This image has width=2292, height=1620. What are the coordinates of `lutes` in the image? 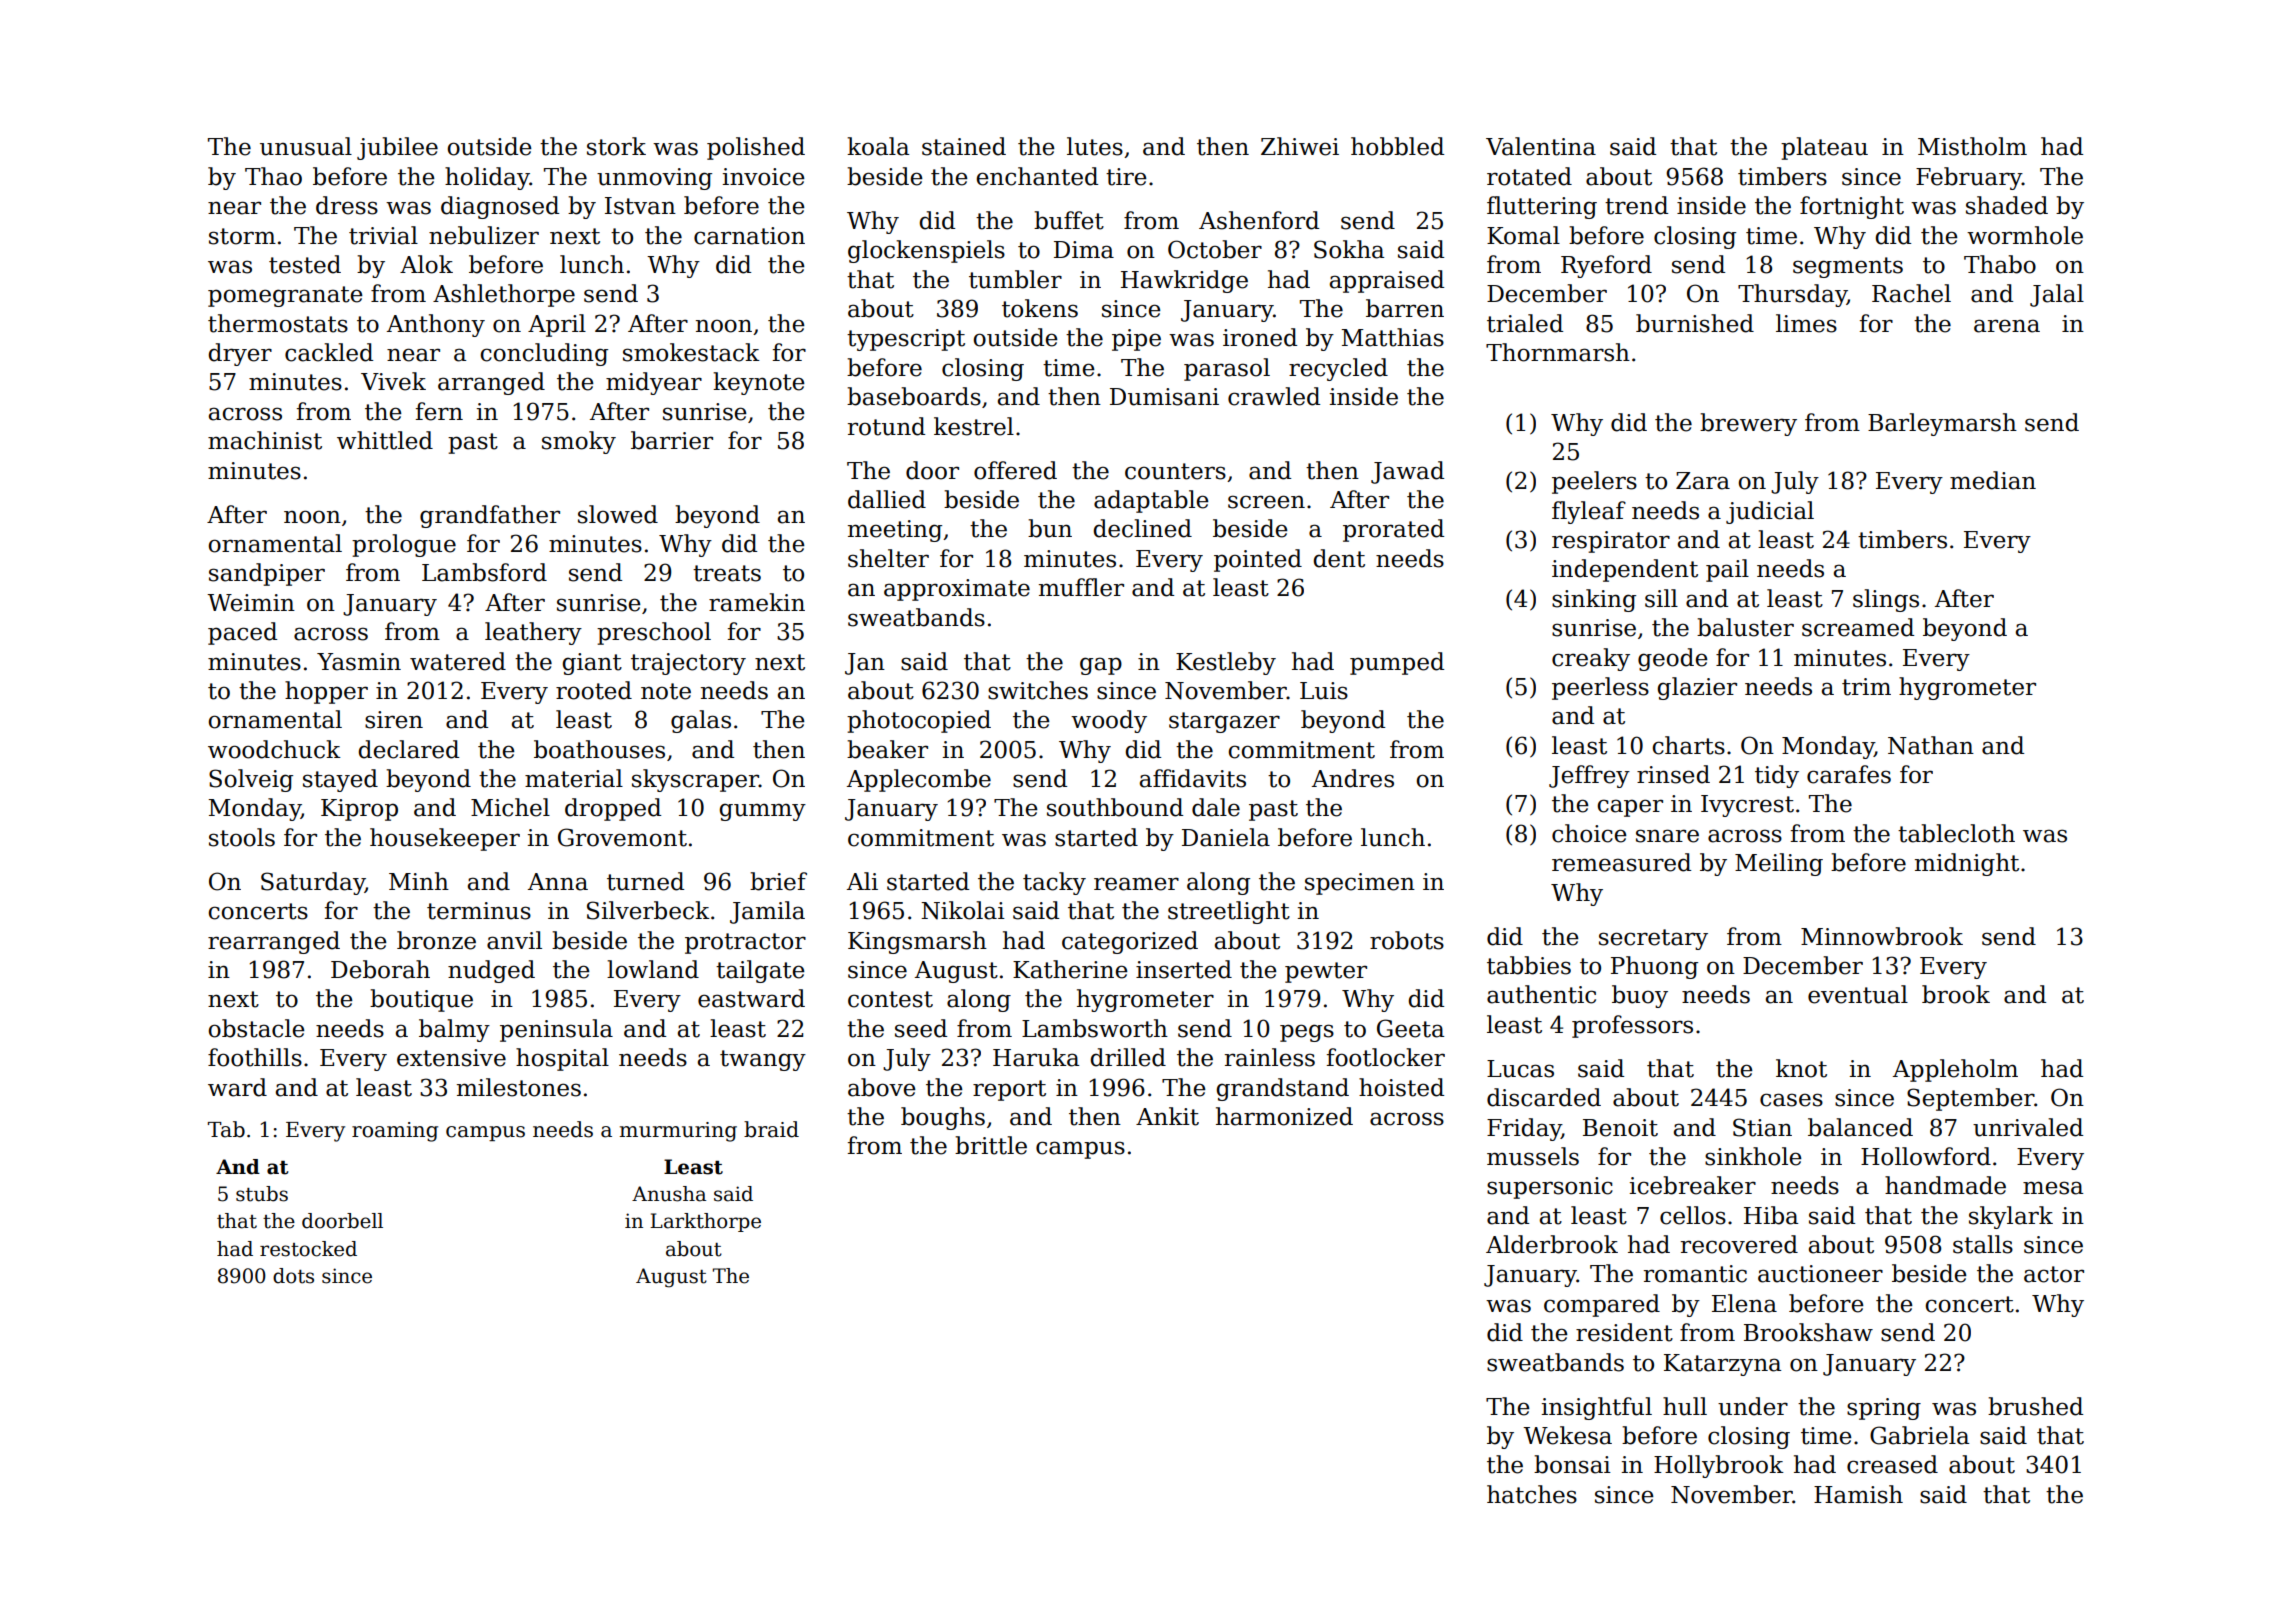 It's located at (1095, 146).
